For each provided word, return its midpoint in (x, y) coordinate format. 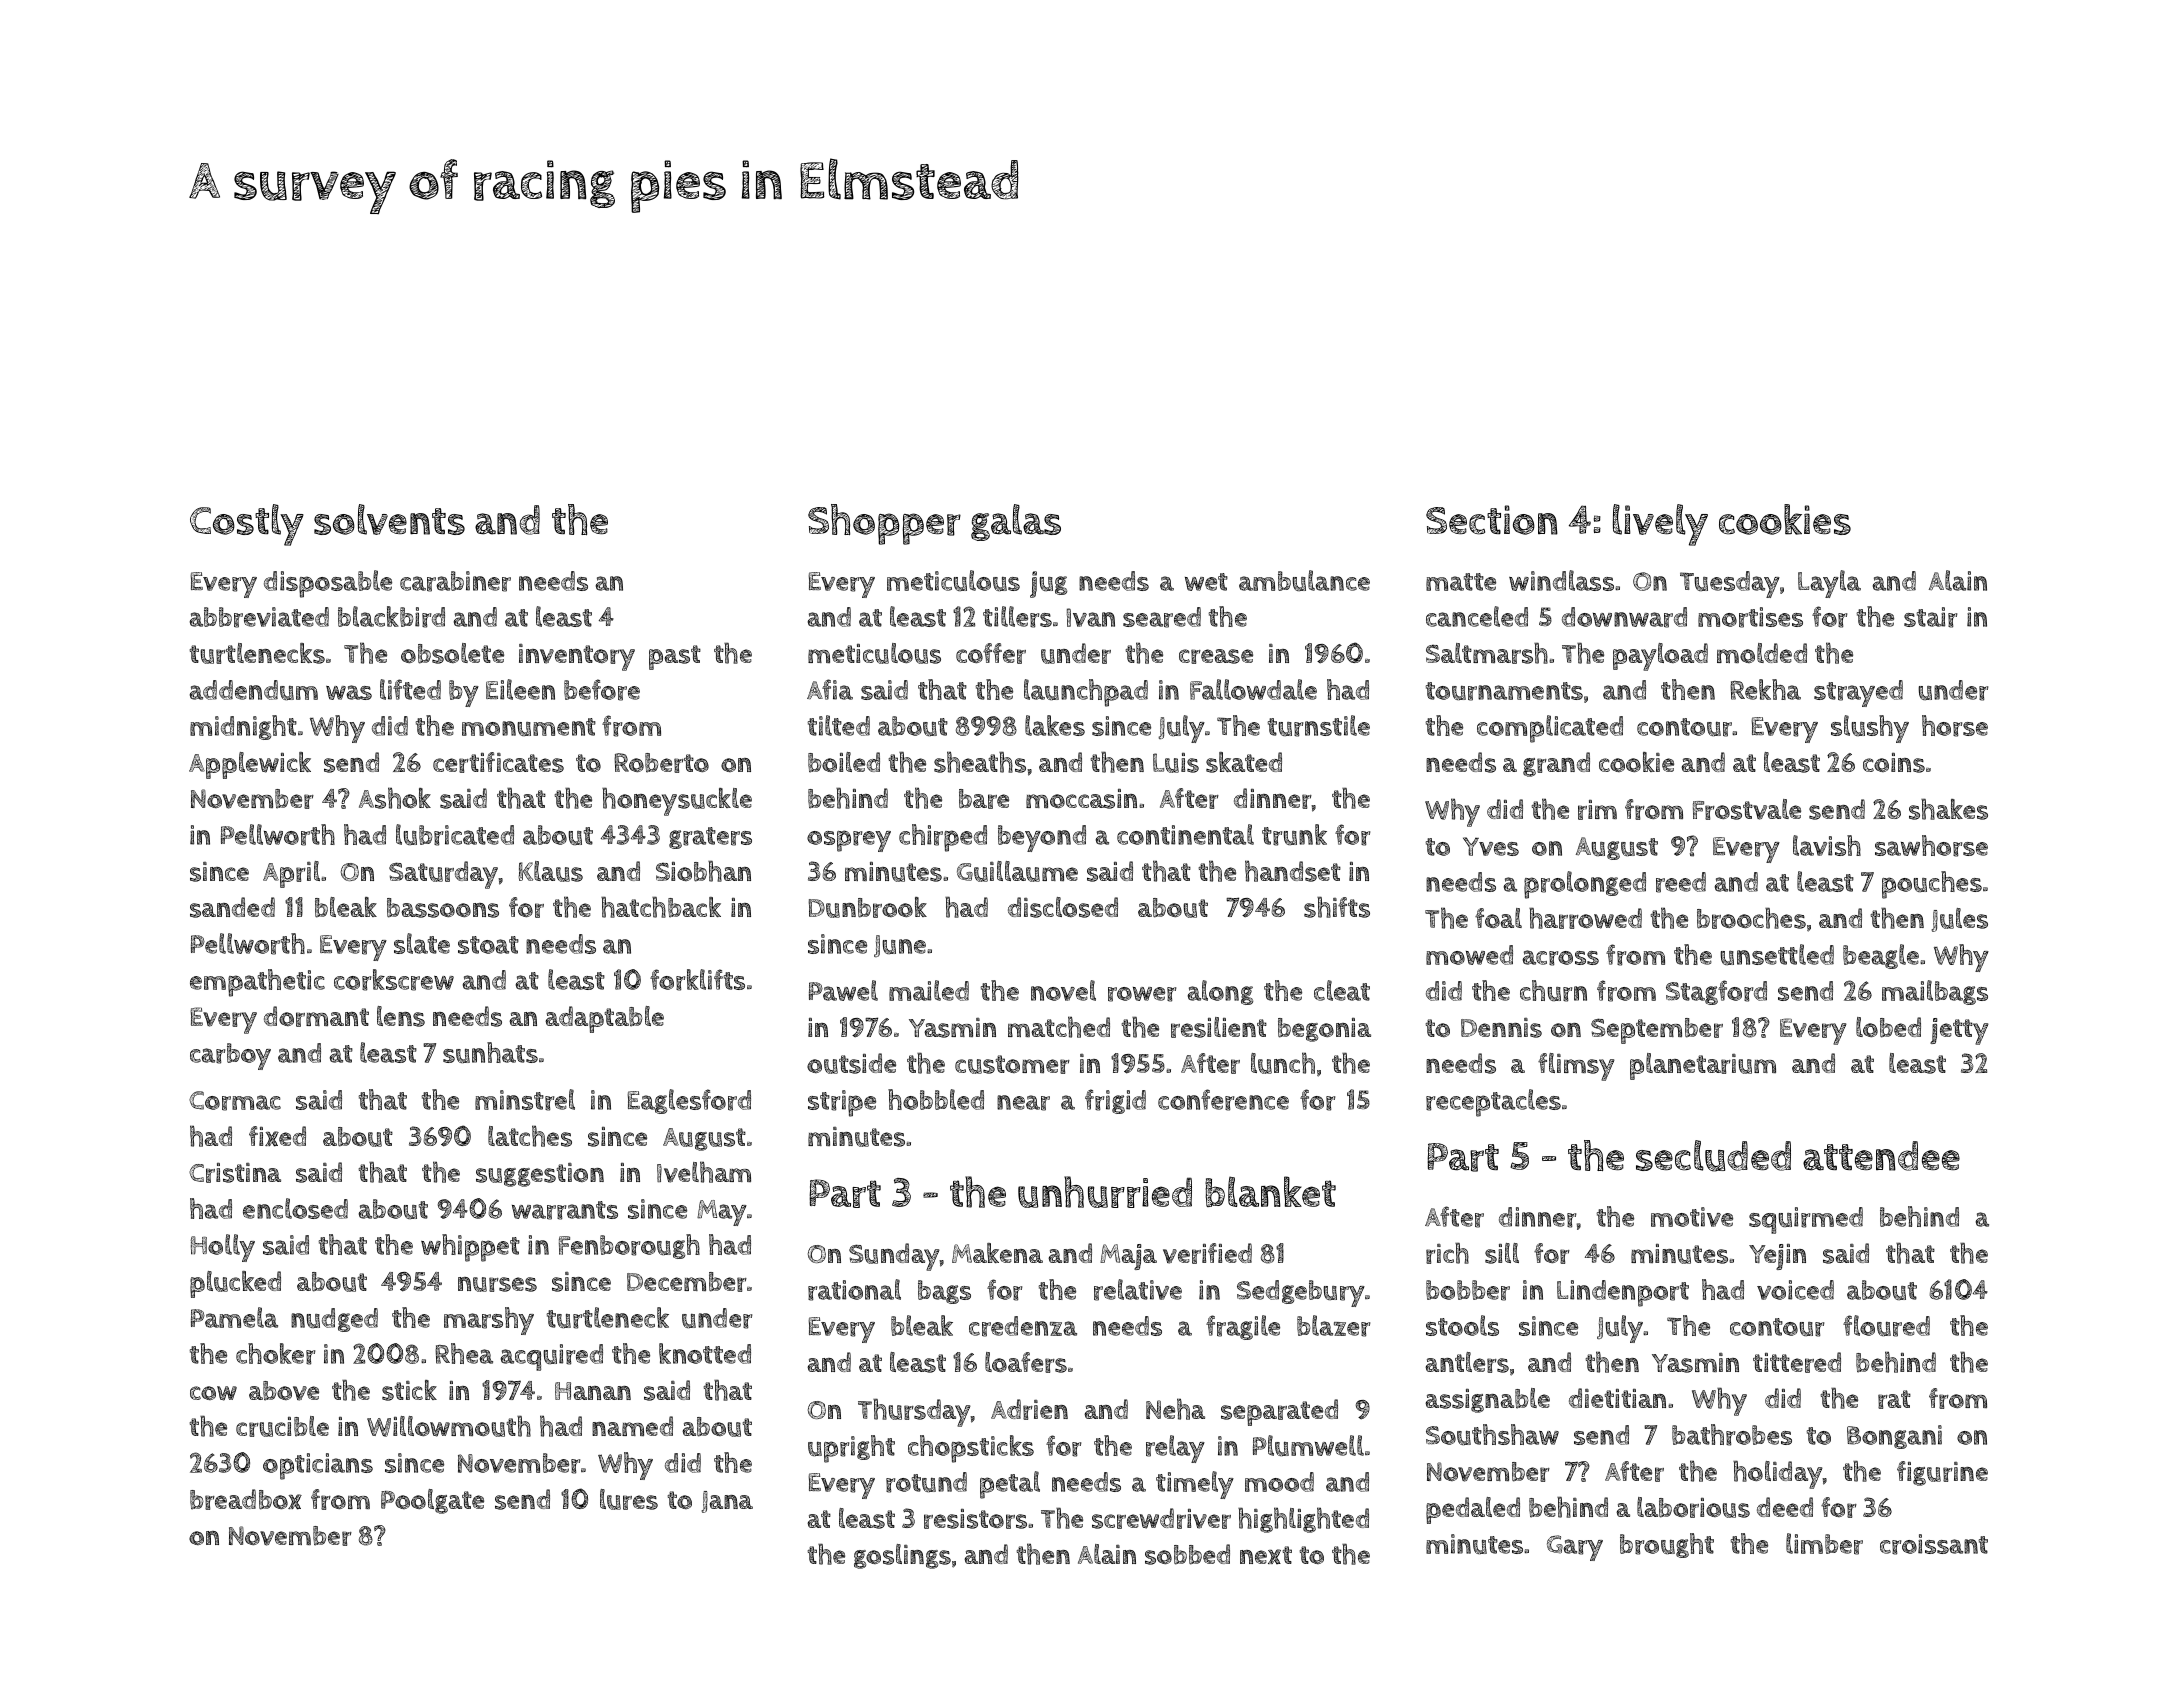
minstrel (525, 1100)
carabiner (455, 581)
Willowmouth (449, 1426)
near (1023, 1103)
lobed (1888, 1027)
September (1657, 1031)
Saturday (444, 875)
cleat (1342, 990)
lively (1660, 525)
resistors (975, 1519)
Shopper (884, 524)
